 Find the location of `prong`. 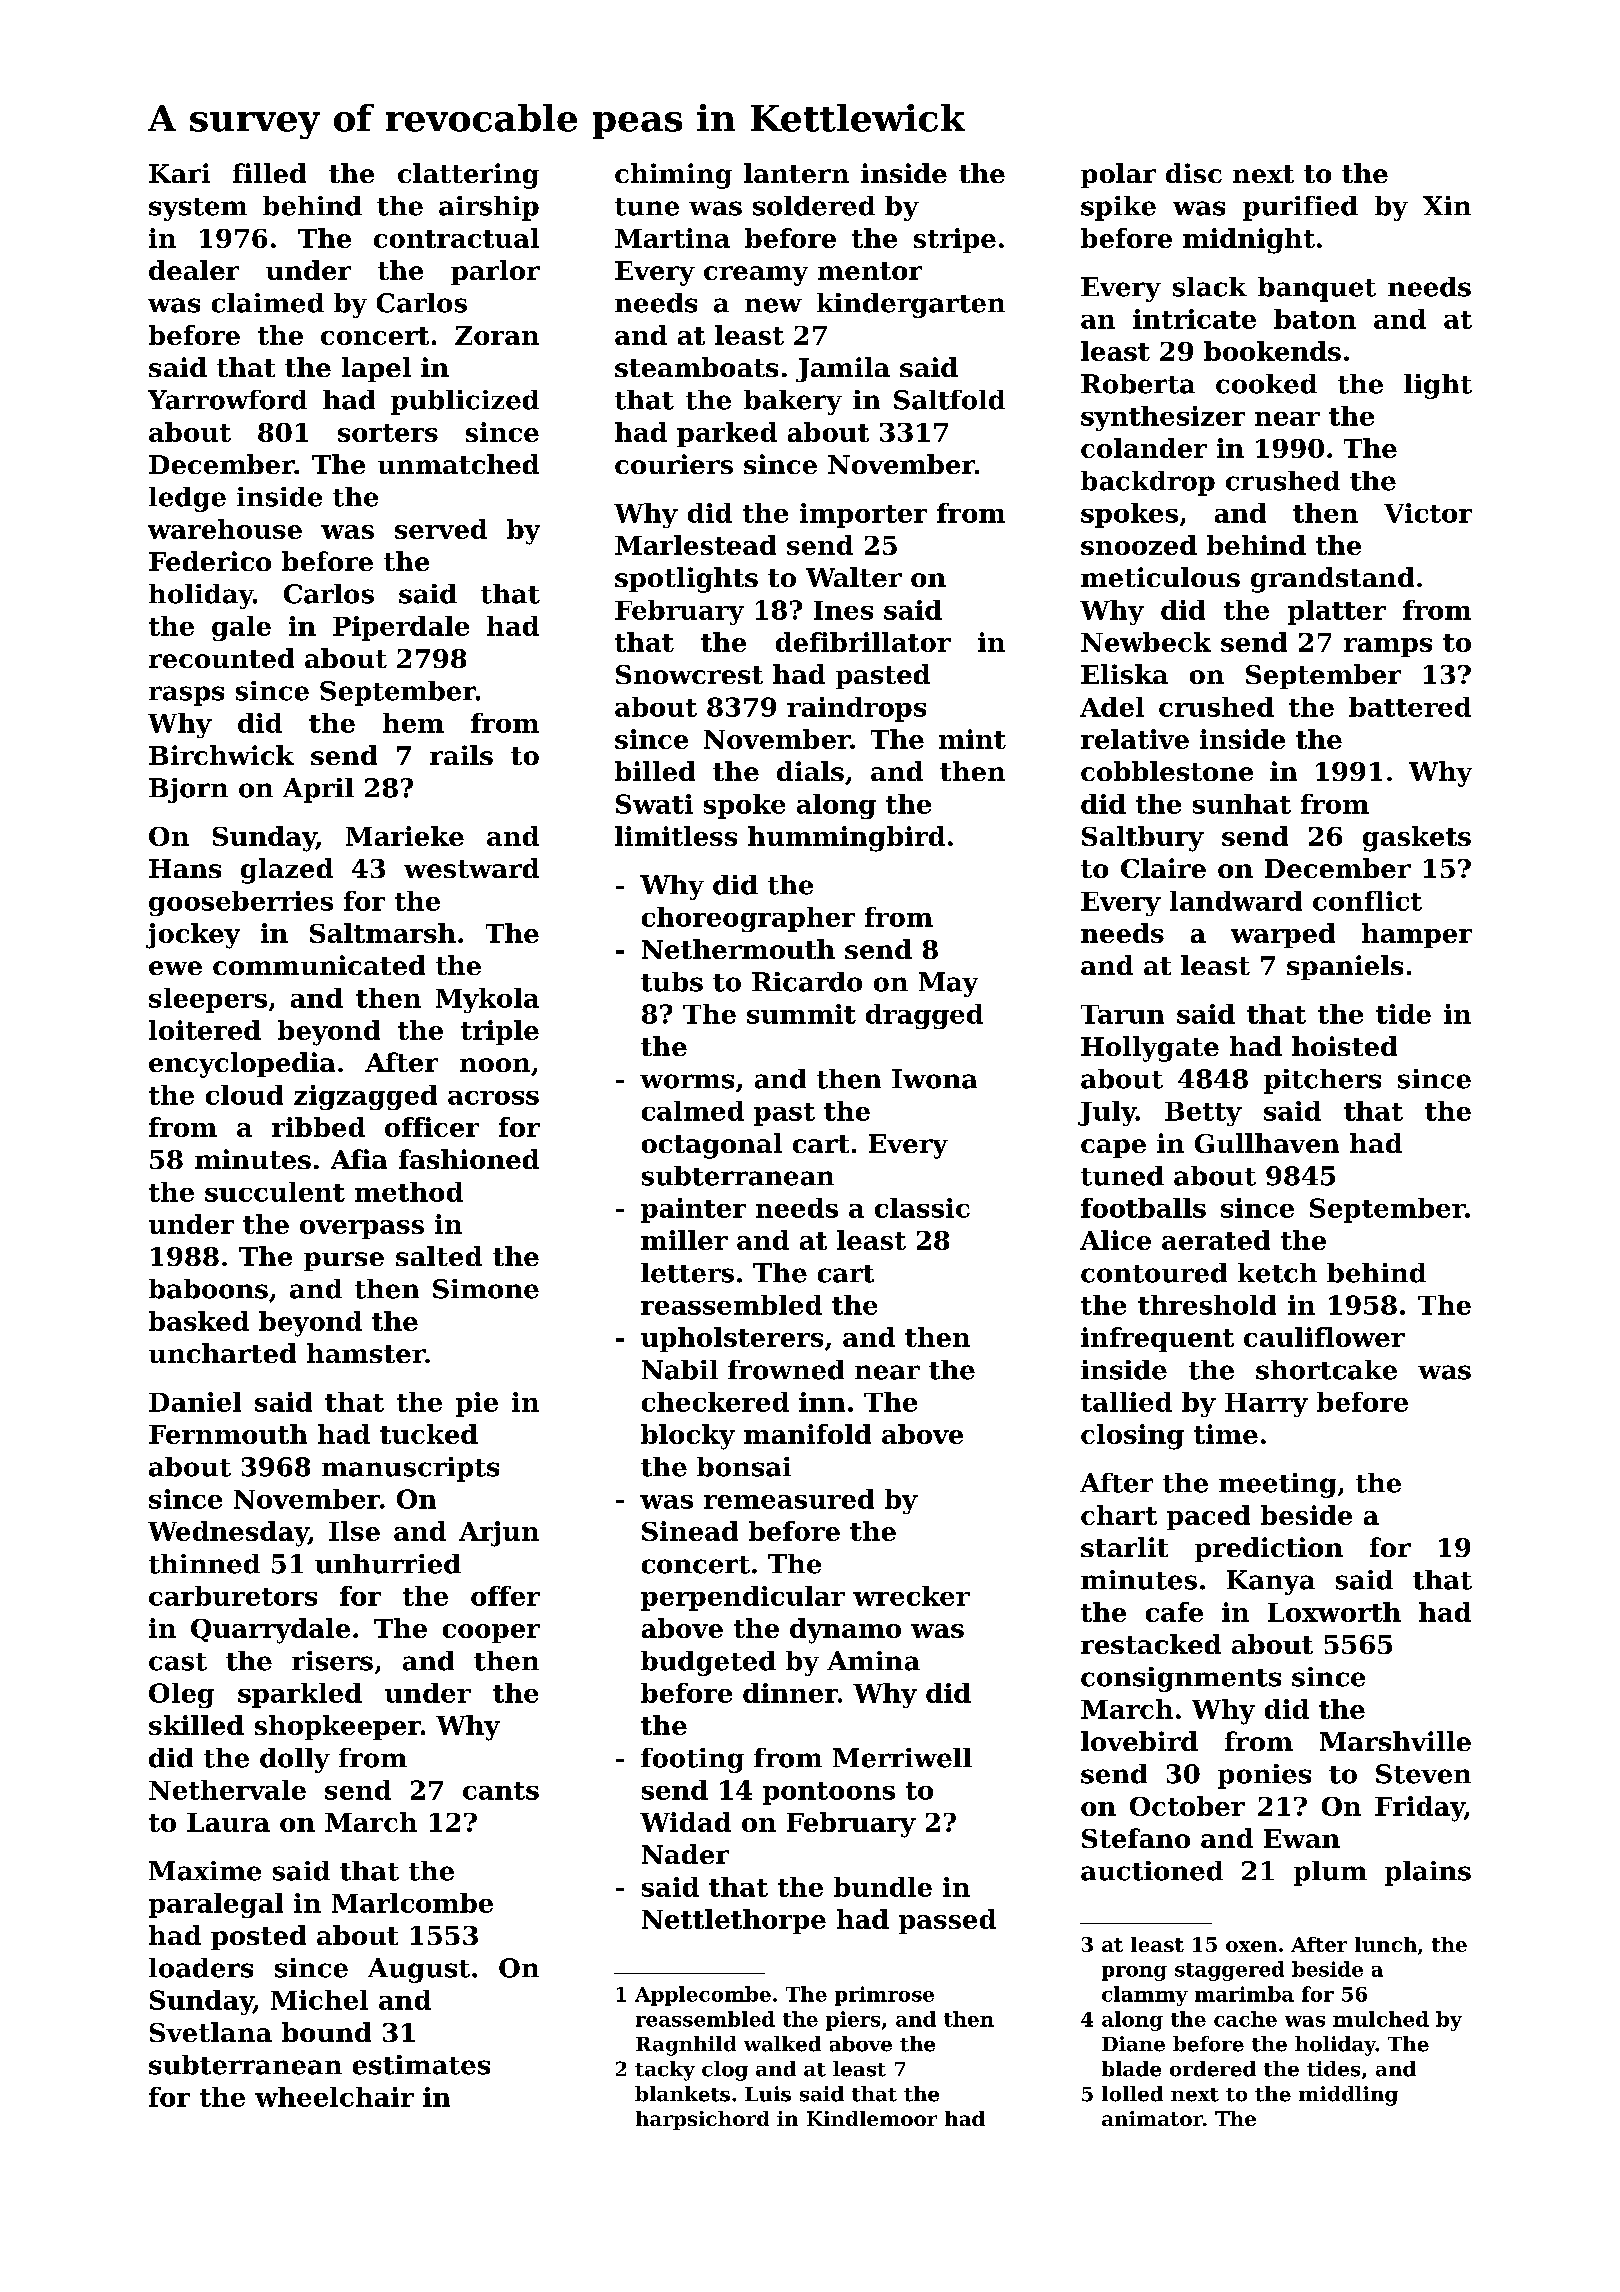

prong is located at coordinates (1134, 1973).
